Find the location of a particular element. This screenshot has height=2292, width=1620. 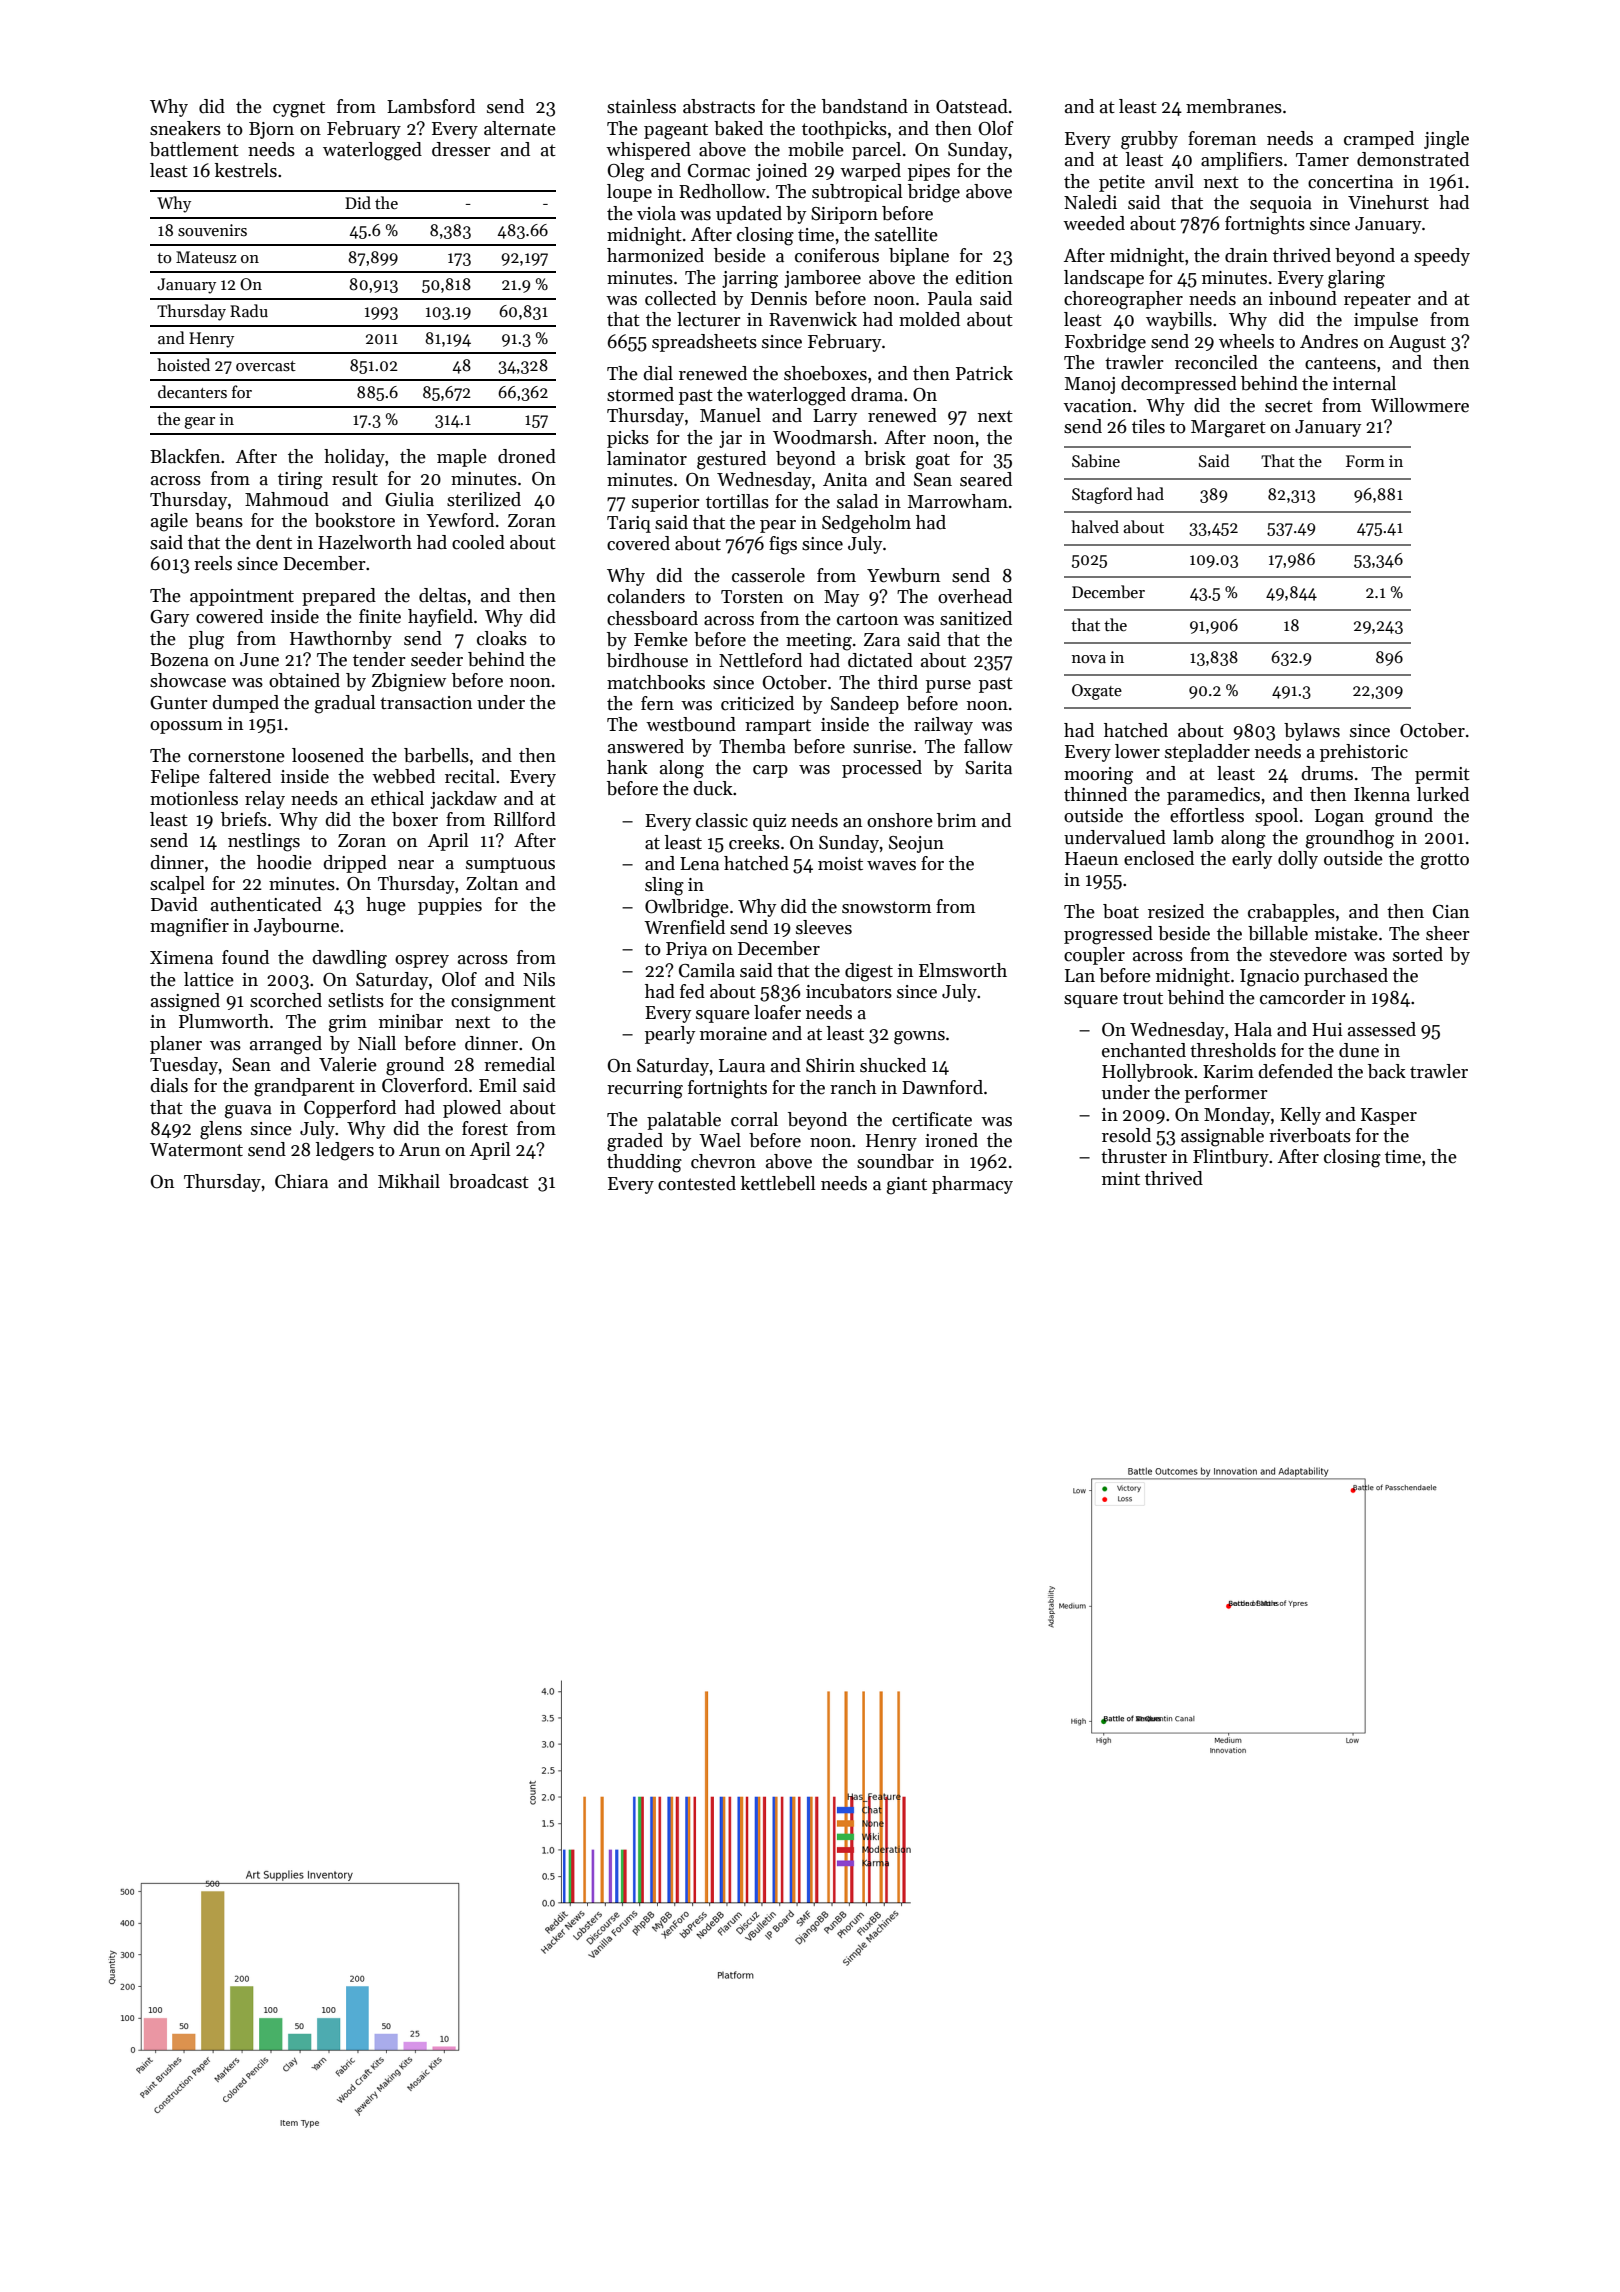

Ravenwick is located at coordinates (813, 319).
